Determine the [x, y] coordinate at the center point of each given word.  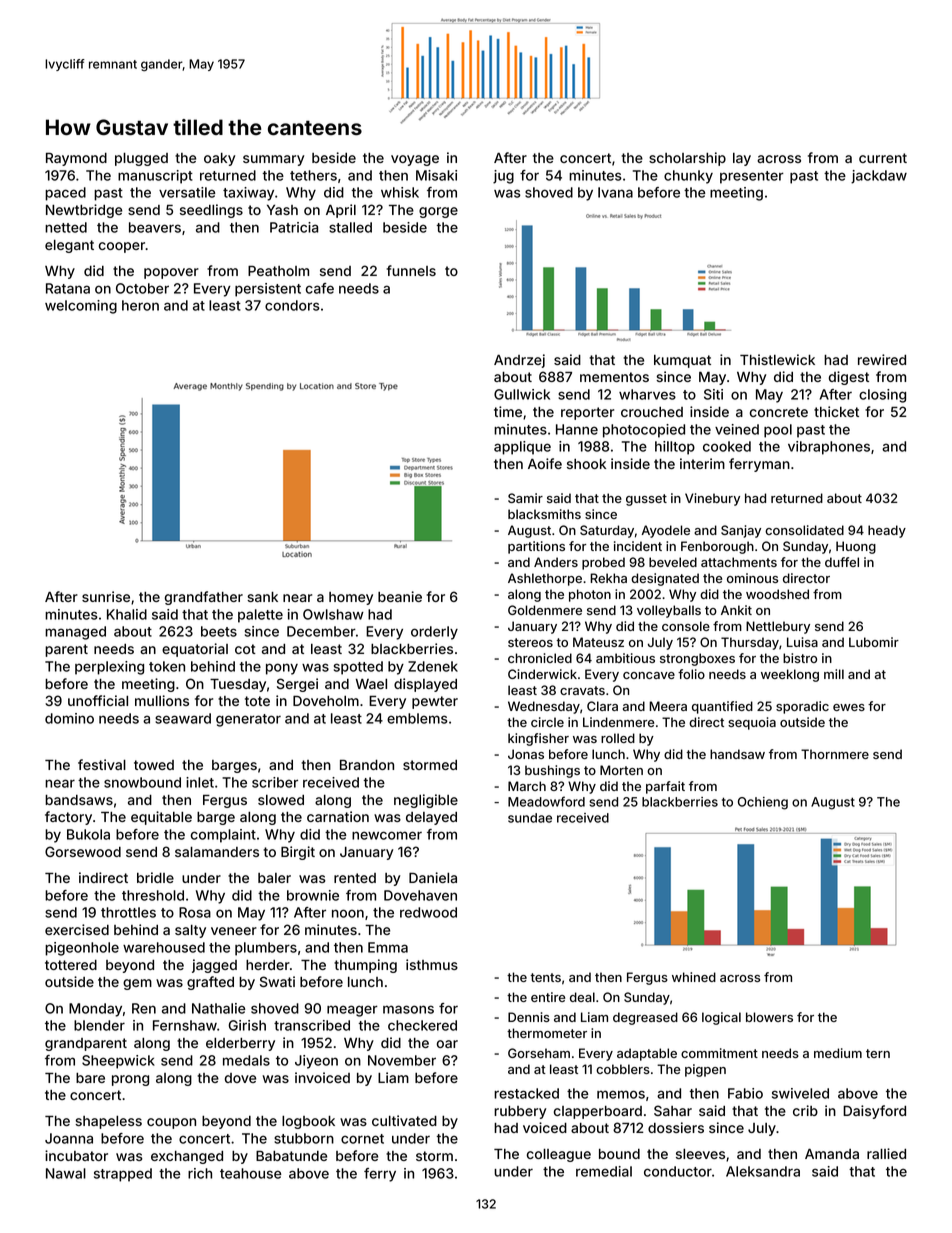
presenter [752, 177]
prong [130, 1080]
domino [69, 718]
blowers [769, 1017]
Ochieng [763, 803]
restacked [526, 1093]
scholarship [687, 159]
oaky [219, 159]
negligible [426, 801]
